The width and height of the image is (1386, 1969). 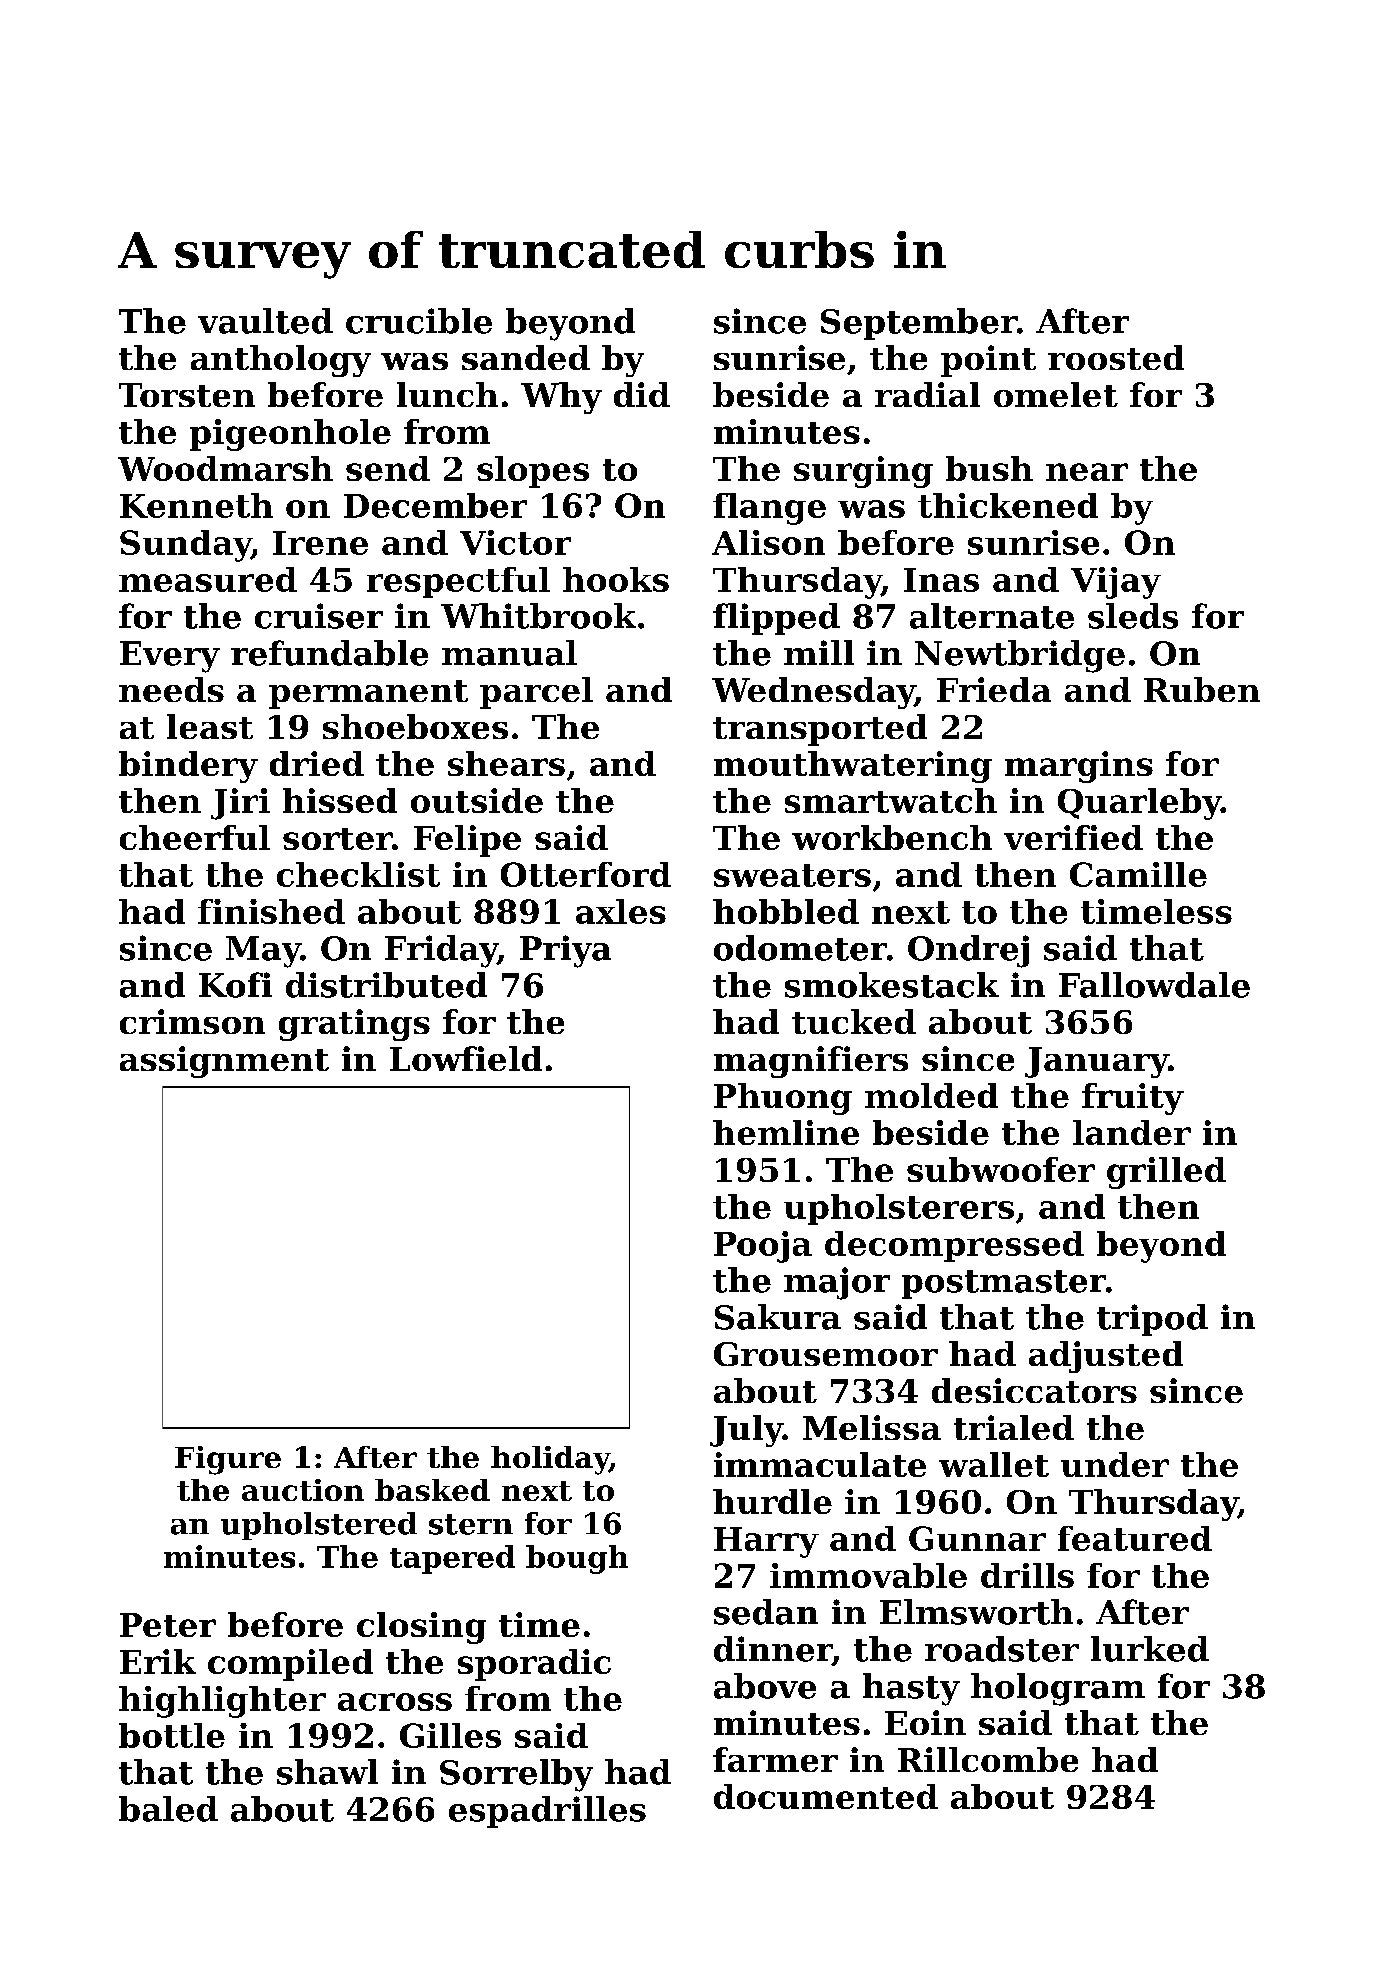 I want to click on drills, so click(x=1027, y=1575).
